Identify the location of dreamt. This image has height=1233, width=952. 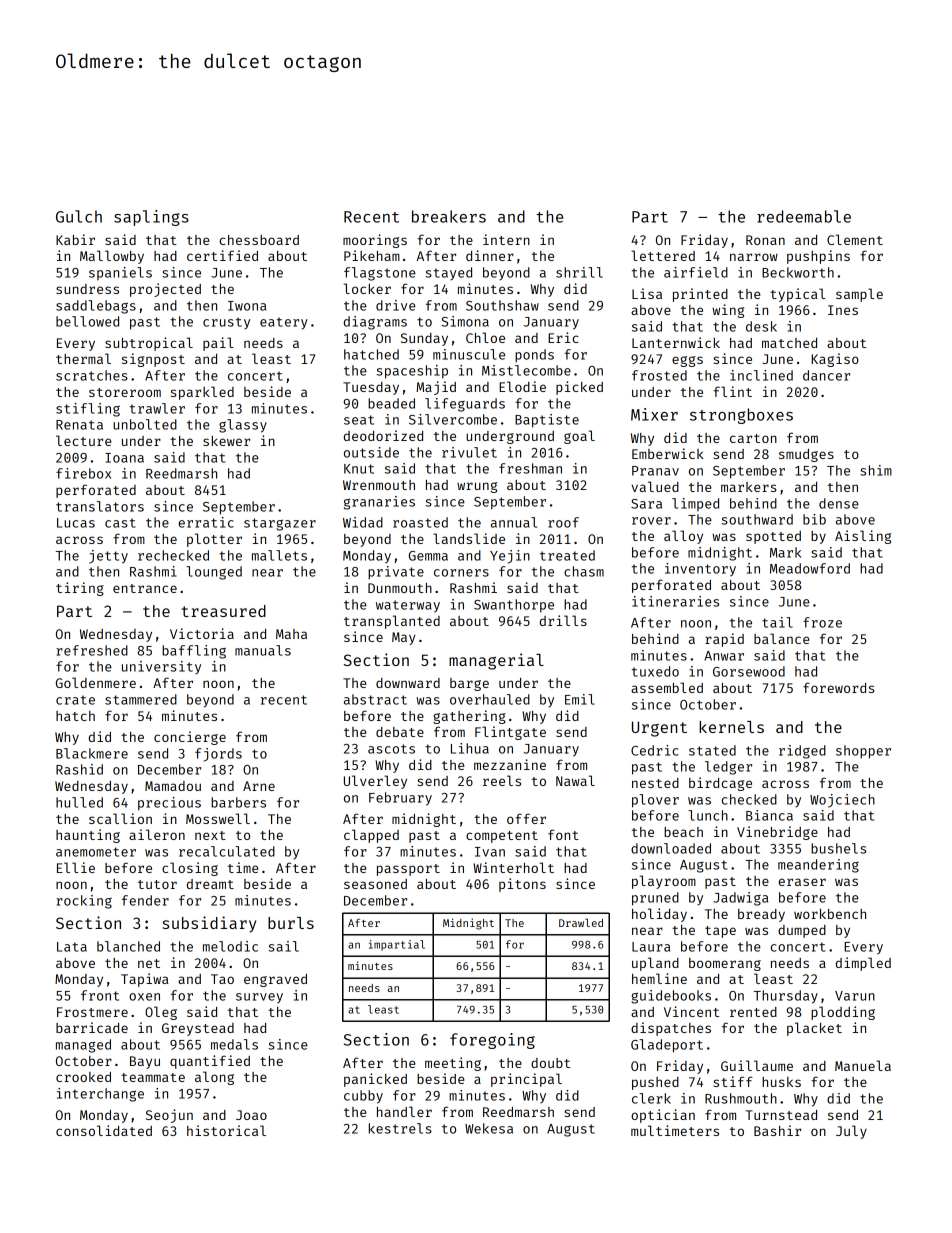
(210, 884).
